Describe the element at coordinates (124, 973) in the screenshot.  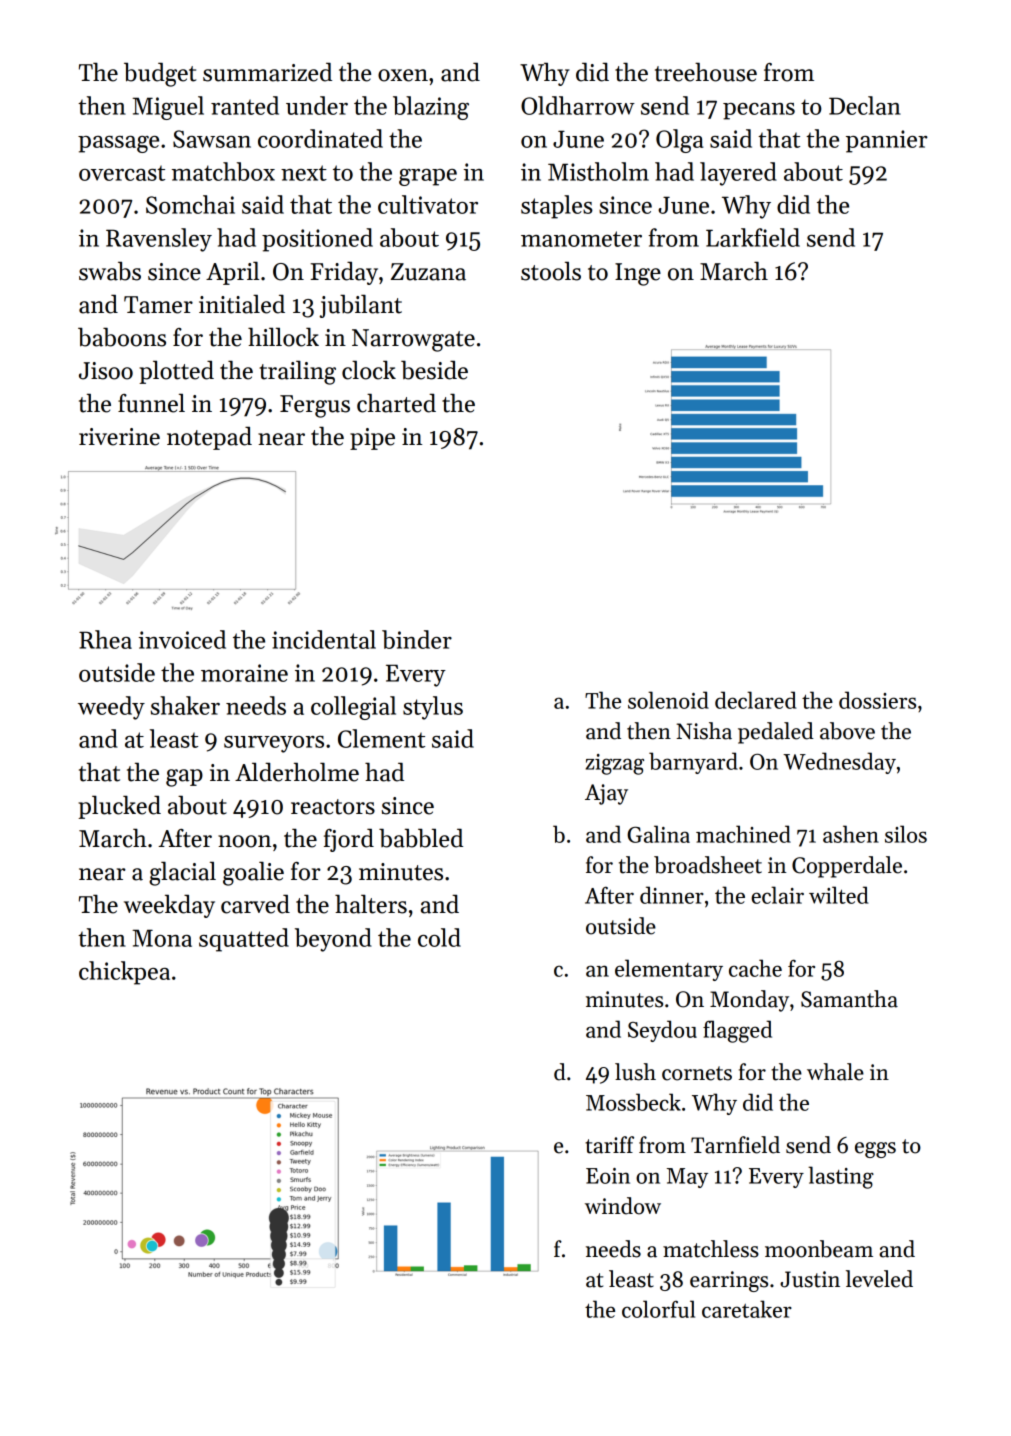
I see `chickpea` at that location.
